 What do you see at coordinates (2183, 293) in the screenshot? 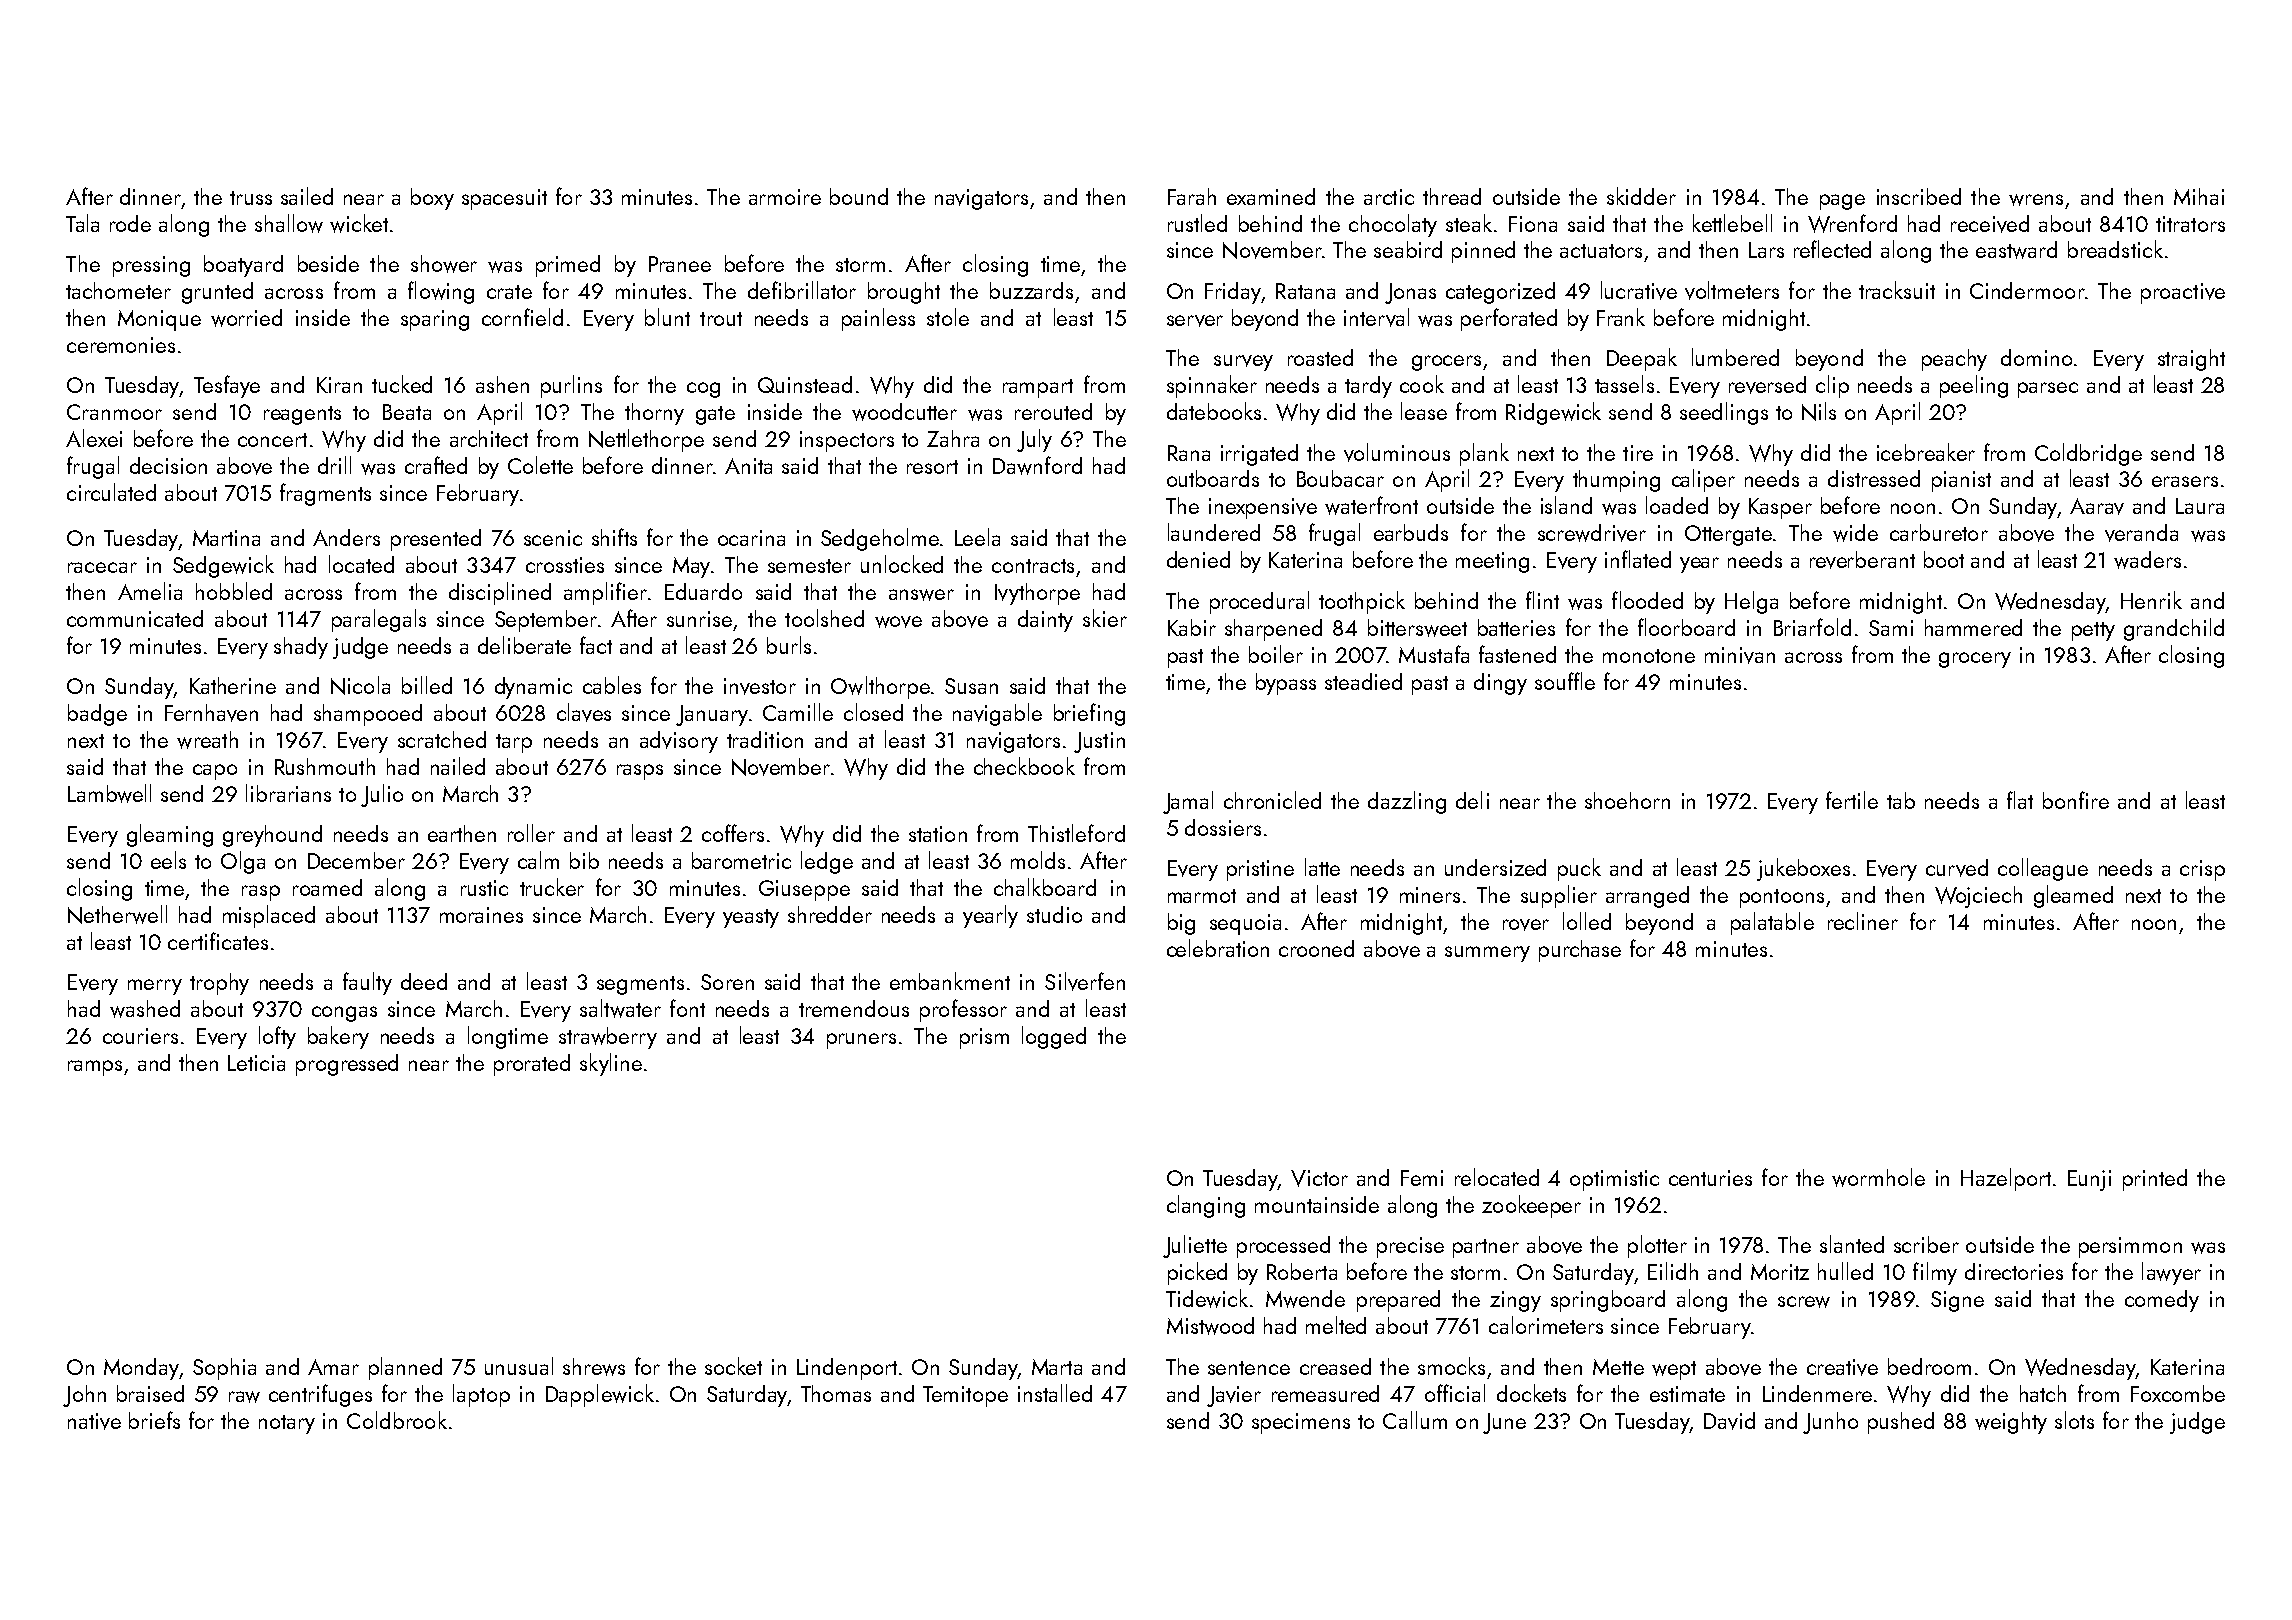
I see `proactive` at bounding box center [2183, 293].
